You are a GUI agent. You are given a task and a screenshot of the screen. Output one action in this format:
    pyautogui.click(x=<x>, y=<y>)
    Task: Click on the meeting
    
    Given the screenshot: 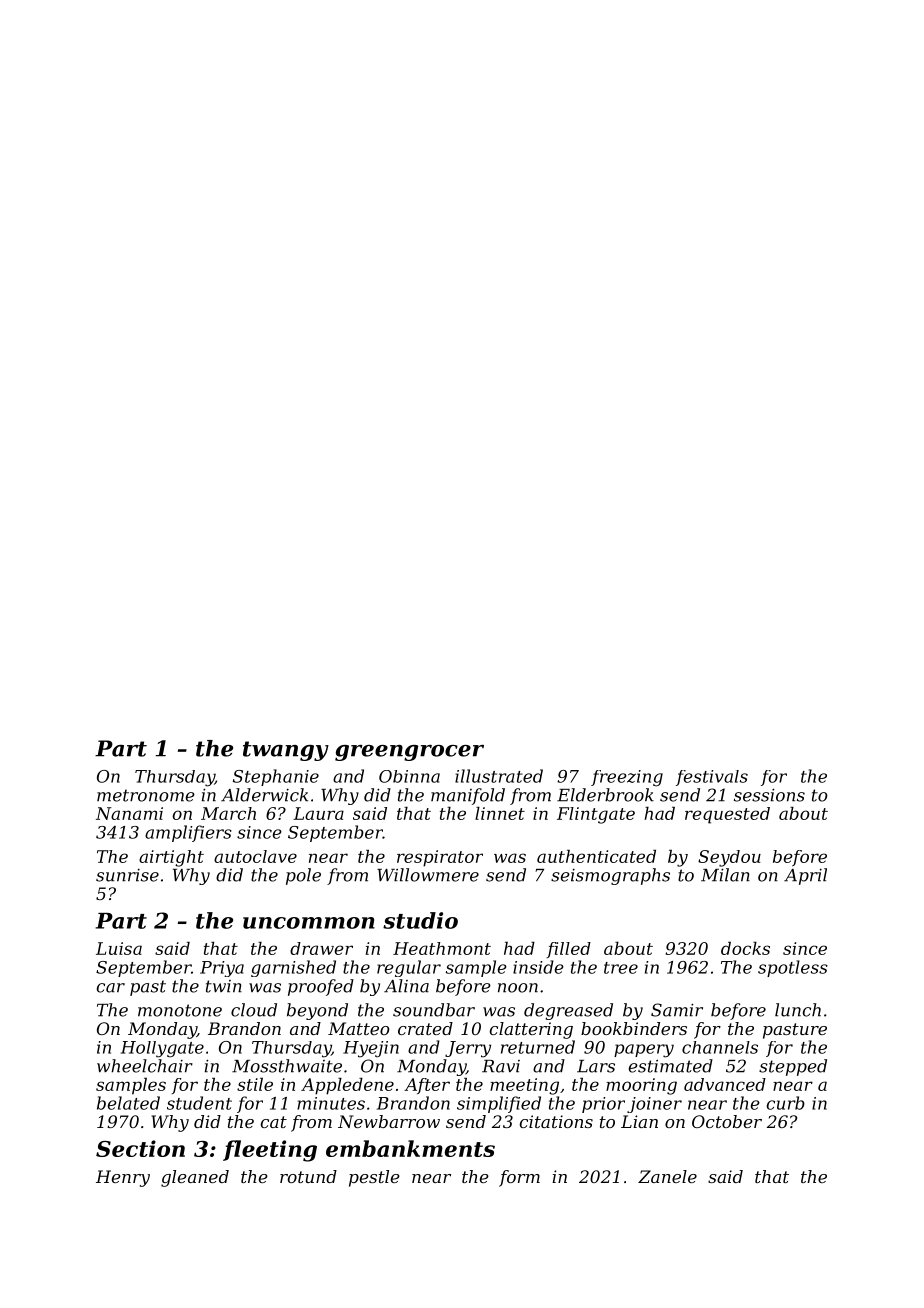 What is the action you would take?
    pyautogui.click(x=524, y=1086)
